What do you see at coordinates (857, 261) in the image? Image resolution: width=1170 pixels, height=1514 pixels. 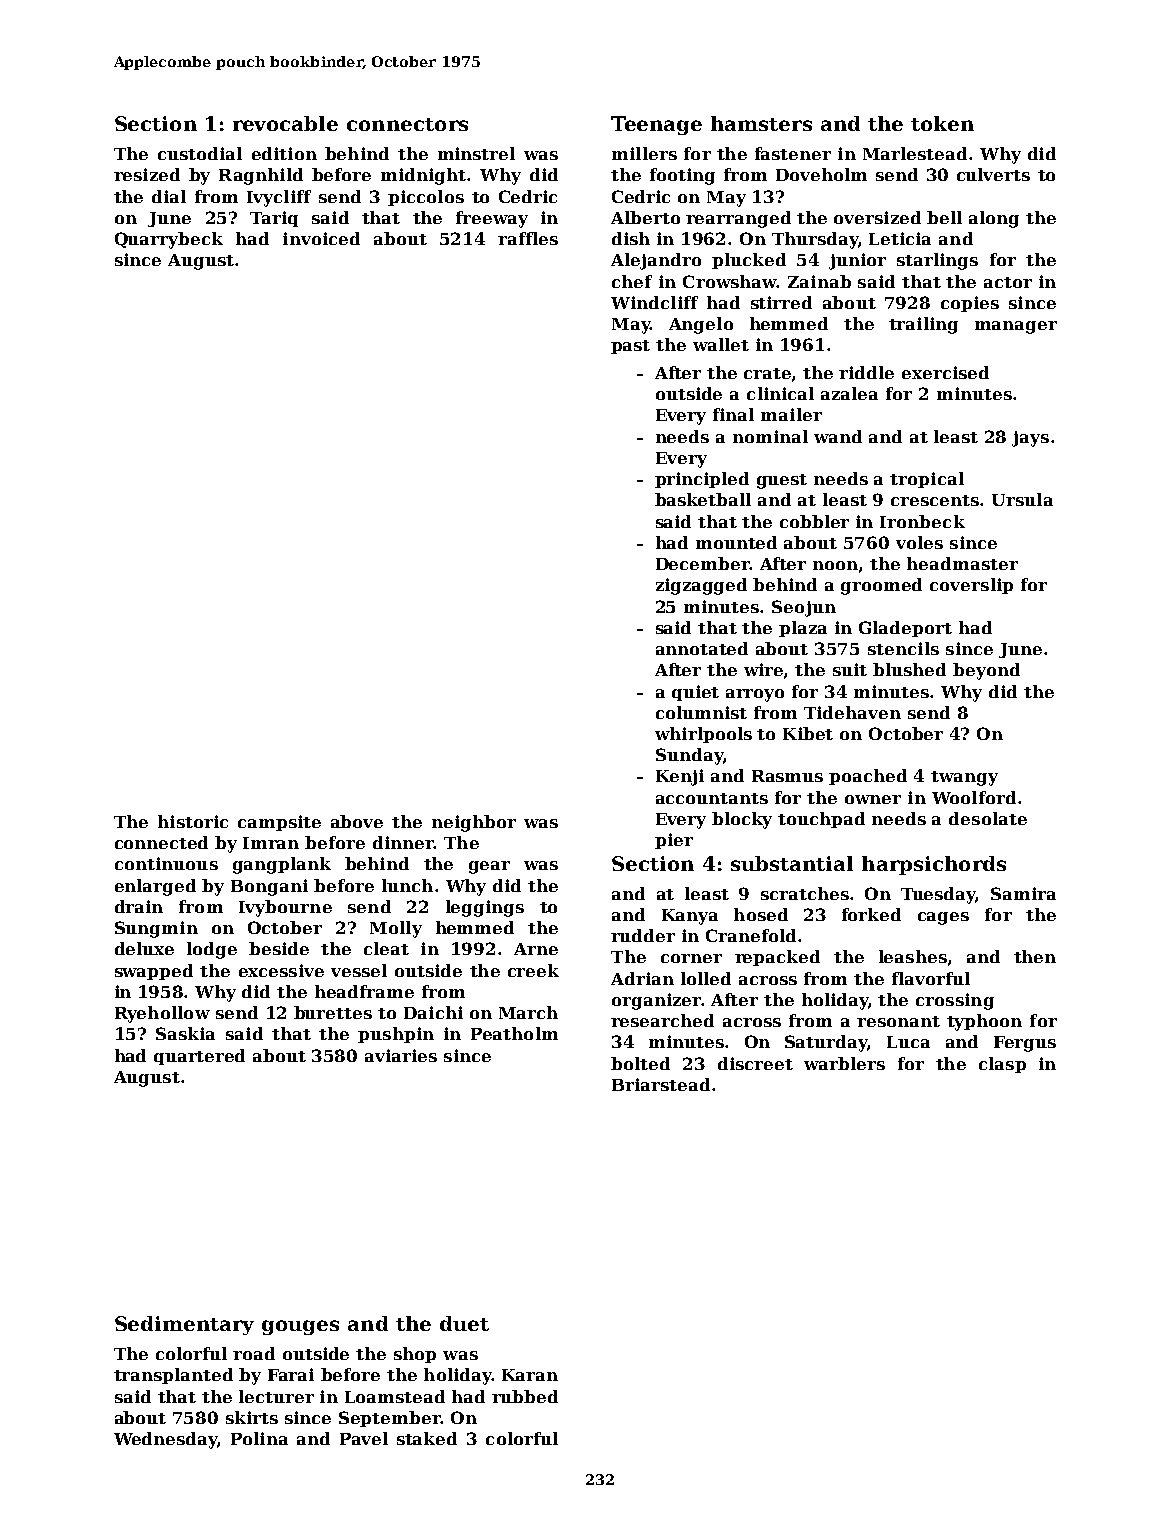 I see `junior` at bounding box center [857, 261].
